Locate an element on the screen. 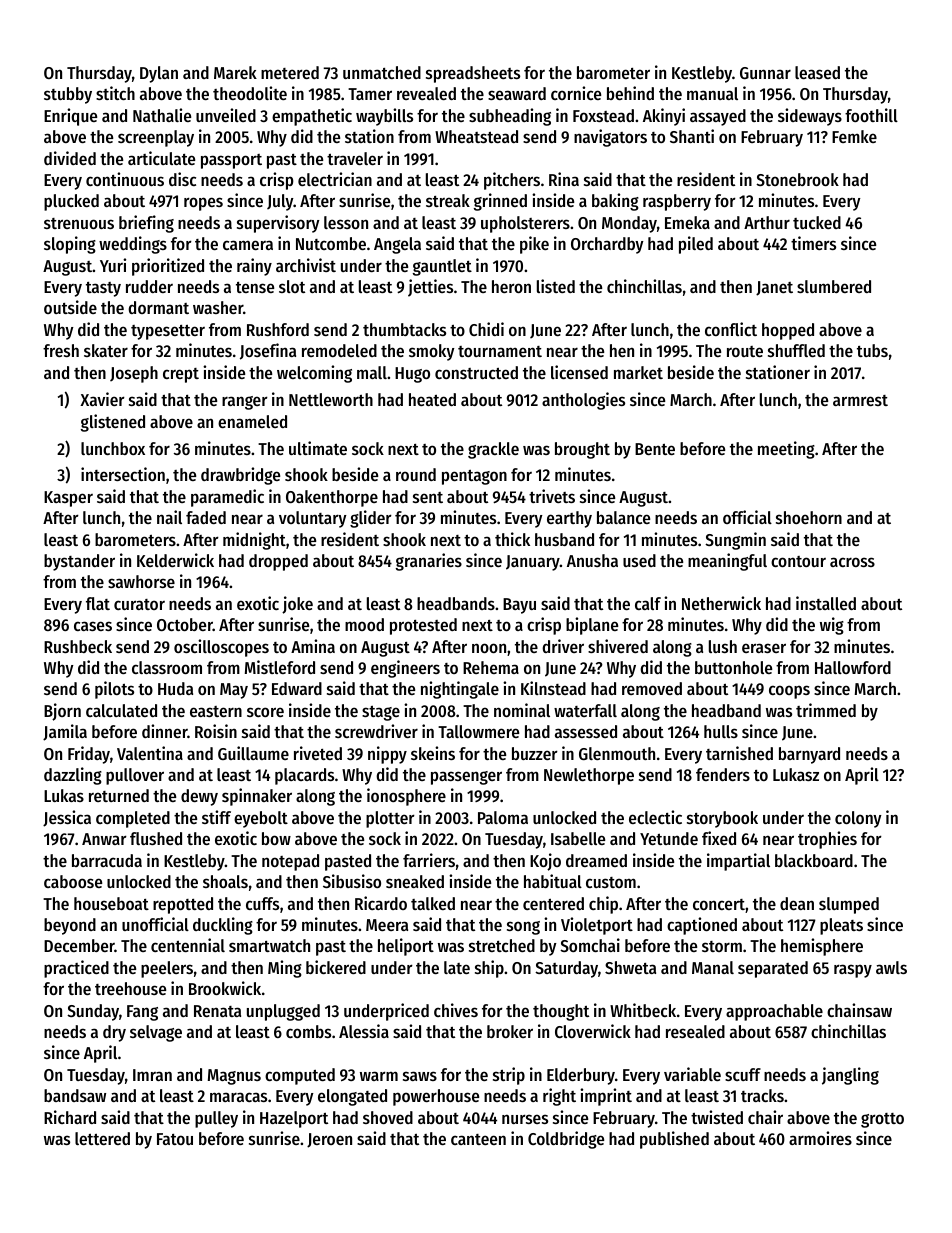 The image size is (952, 1233). constructed is located at coordinates (476, 372).
